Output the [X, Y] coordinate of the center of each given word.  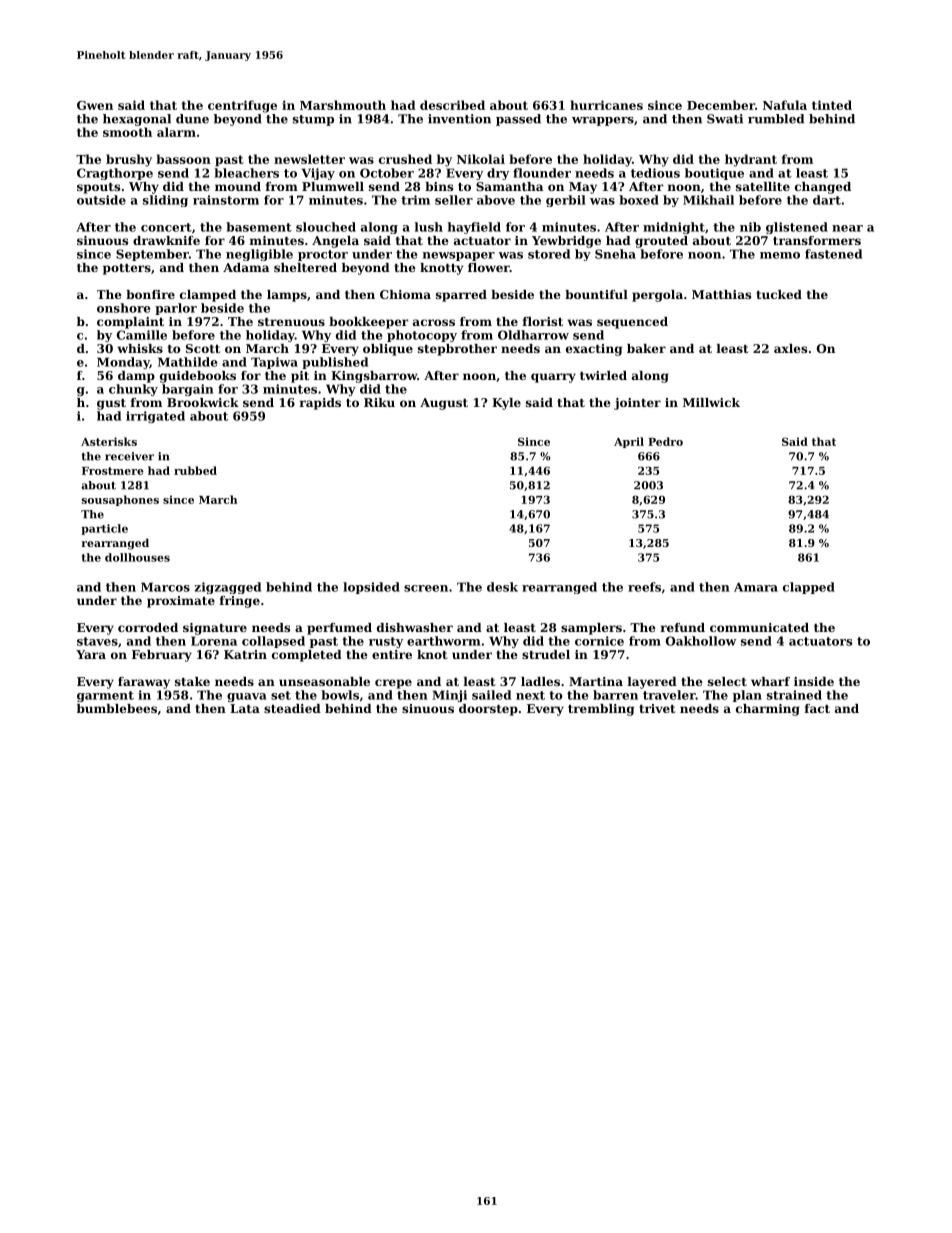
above [496, 200]
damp [136, 377]
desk [502, 587]
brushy [129, 160]
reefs [644, 587]
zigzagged [228, 588]
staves [97, 641]
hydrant [751, 160]
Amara [756, 587]
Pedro [665, 441]
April [629, 442]
